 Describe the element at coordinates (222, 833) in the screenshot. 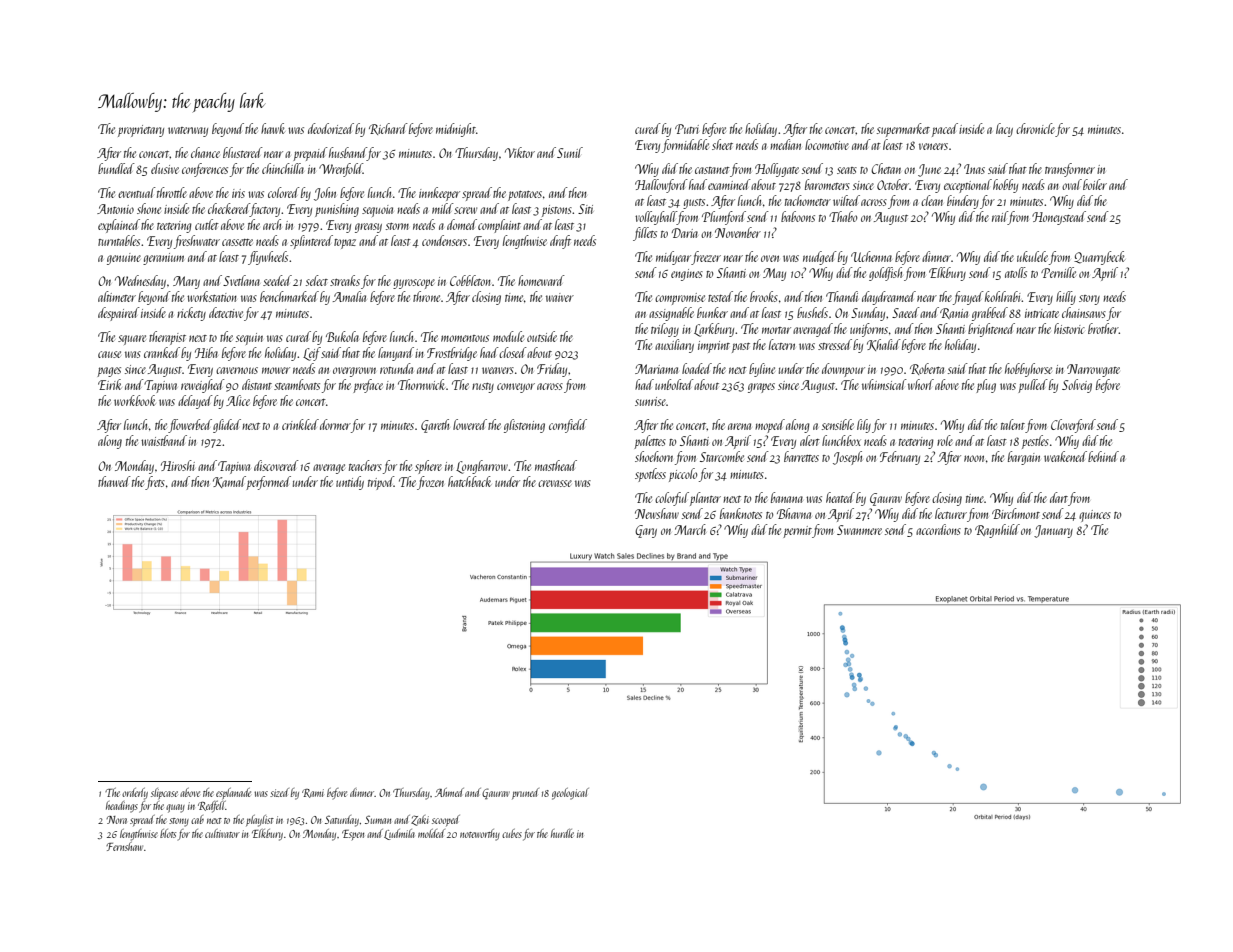

I see `cultivator` at that location.
